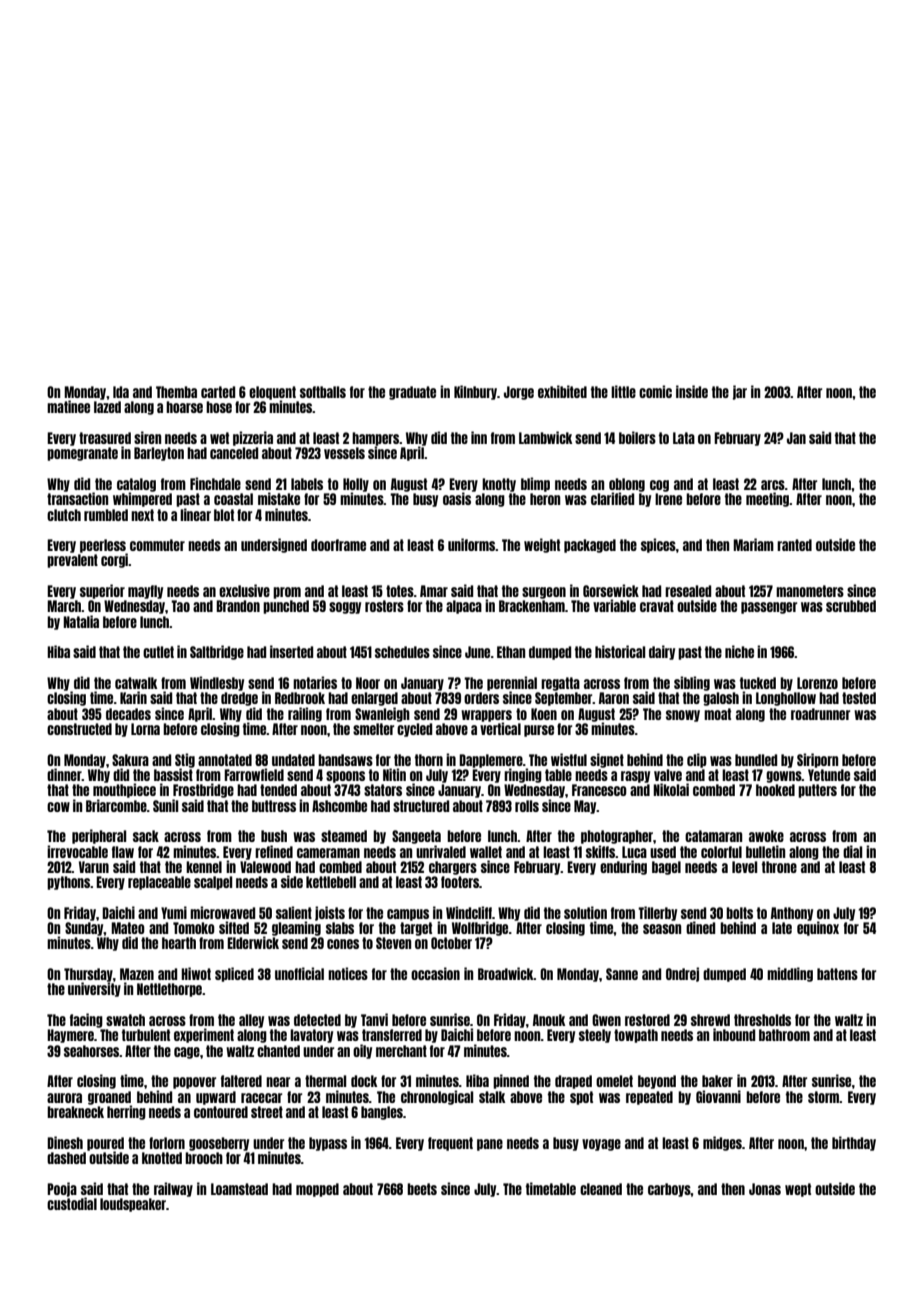  I want to click on Pooja, so click(62, 1189).
